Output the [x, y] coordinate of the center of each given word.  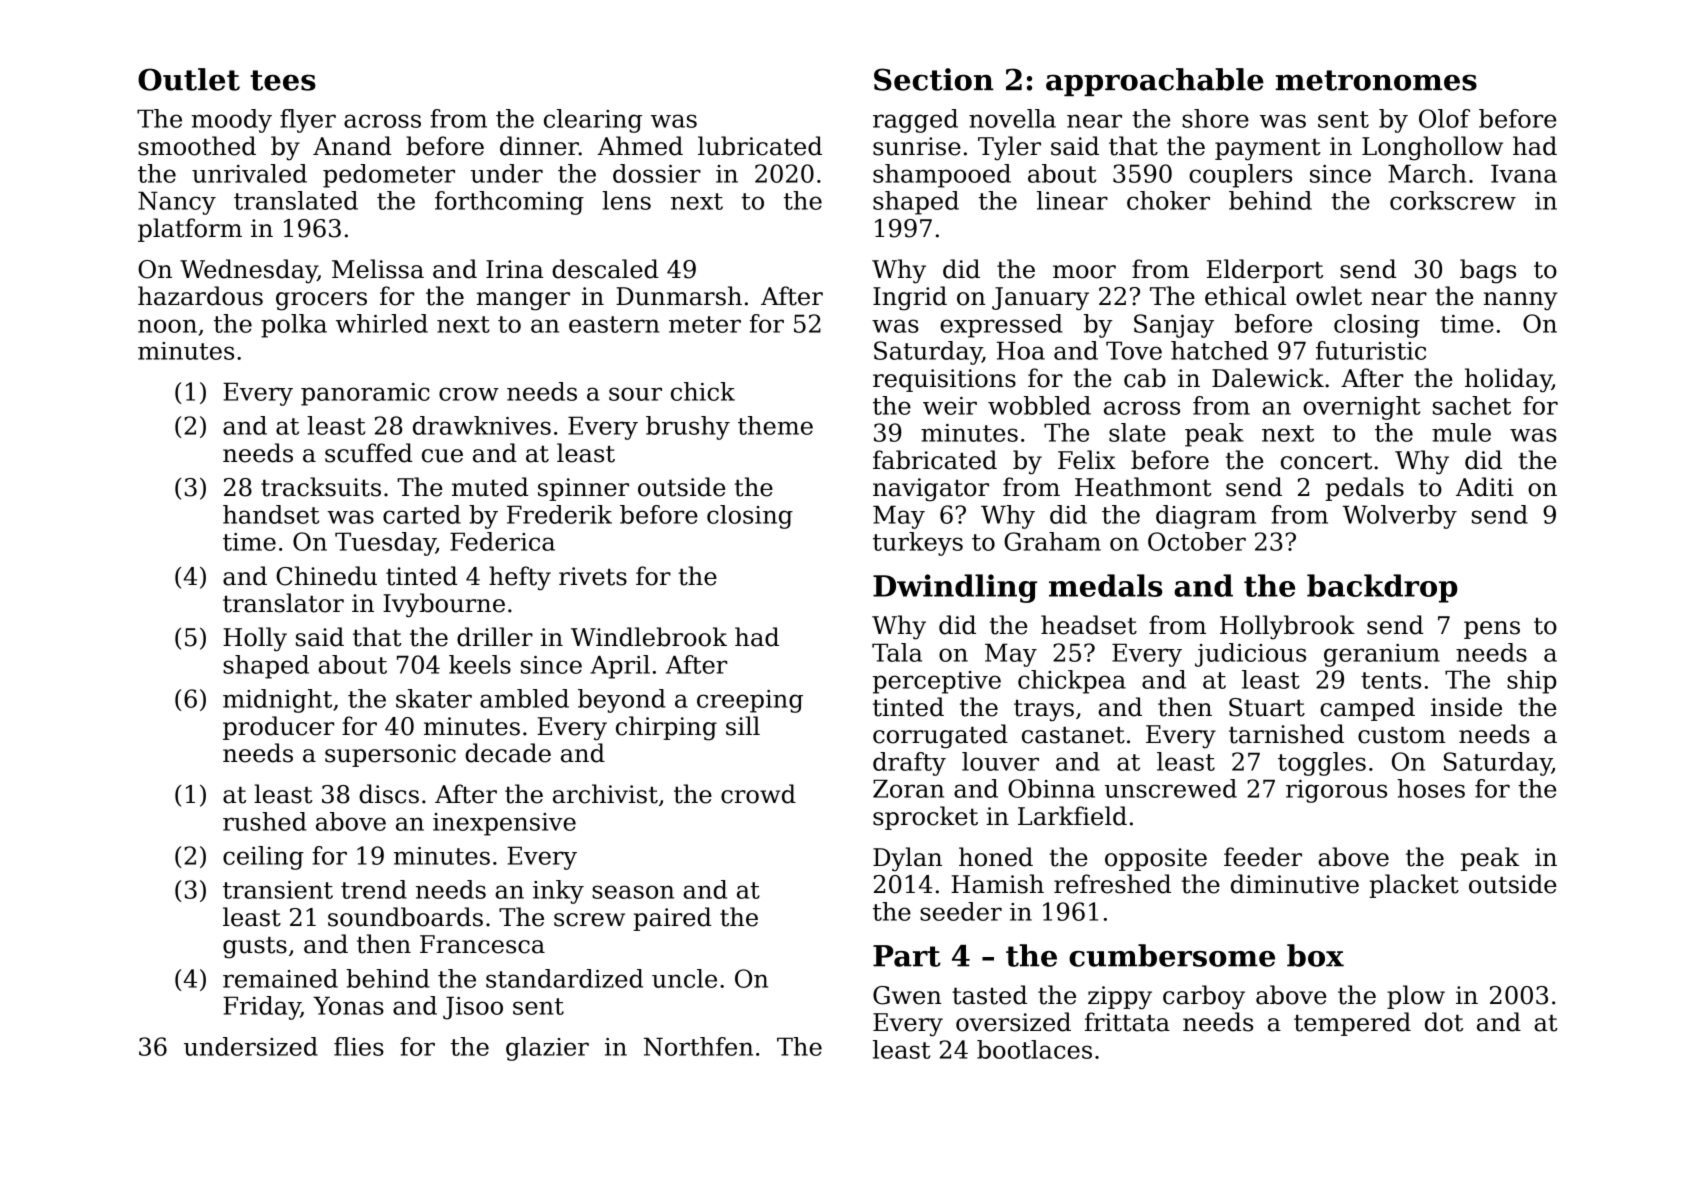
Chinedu [326, 576]
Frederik [559, 514]
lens [626, 200]
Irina [514, 269]
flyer [308, 121]
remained [280, 978]
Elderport [1265, 271]
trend [374, 889]
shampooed [942, 176]
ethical [1245, 296]
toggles [1322, 764]
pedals [1364, 489]
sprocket [925, 818]
